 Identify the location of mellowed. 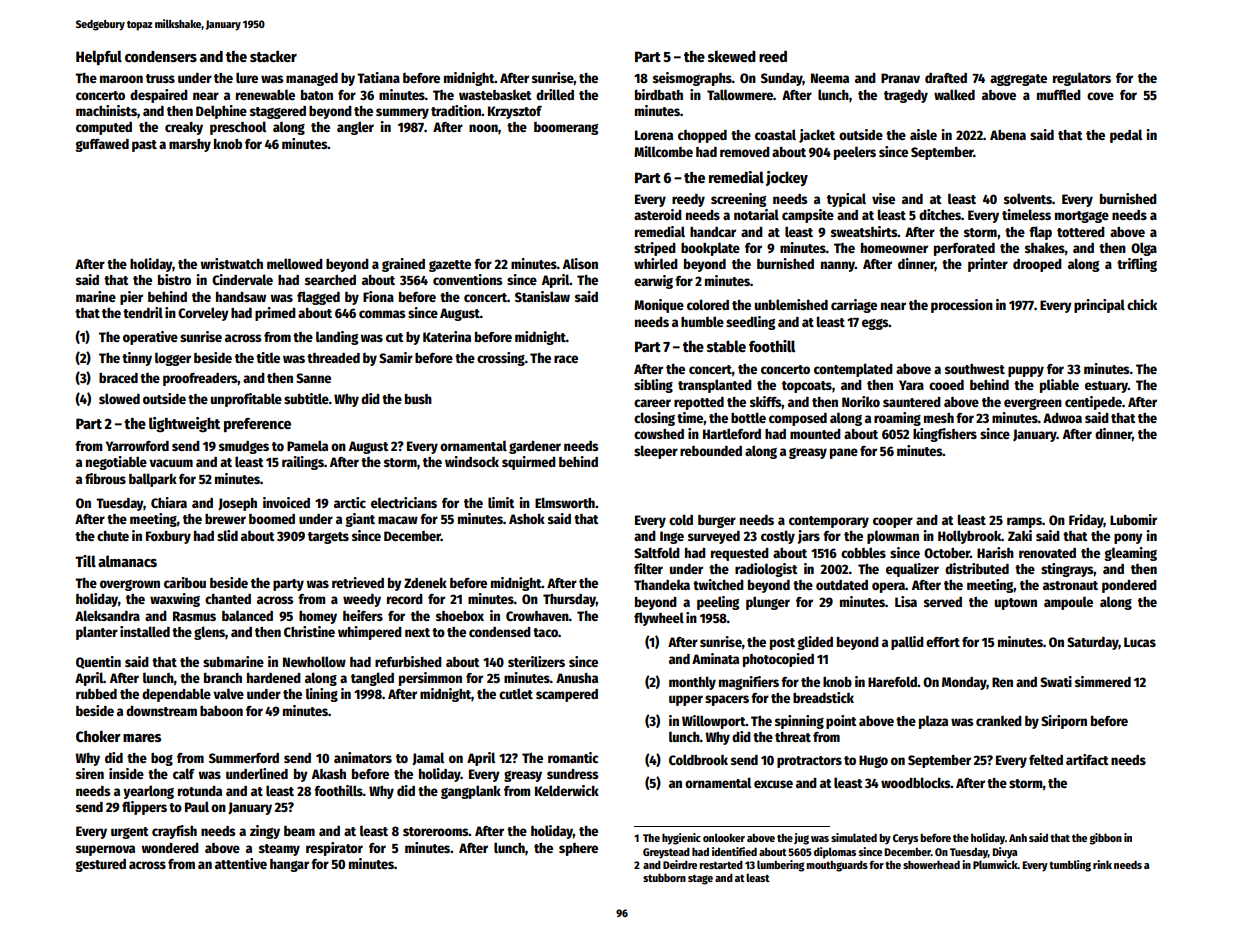
(295, 263).
